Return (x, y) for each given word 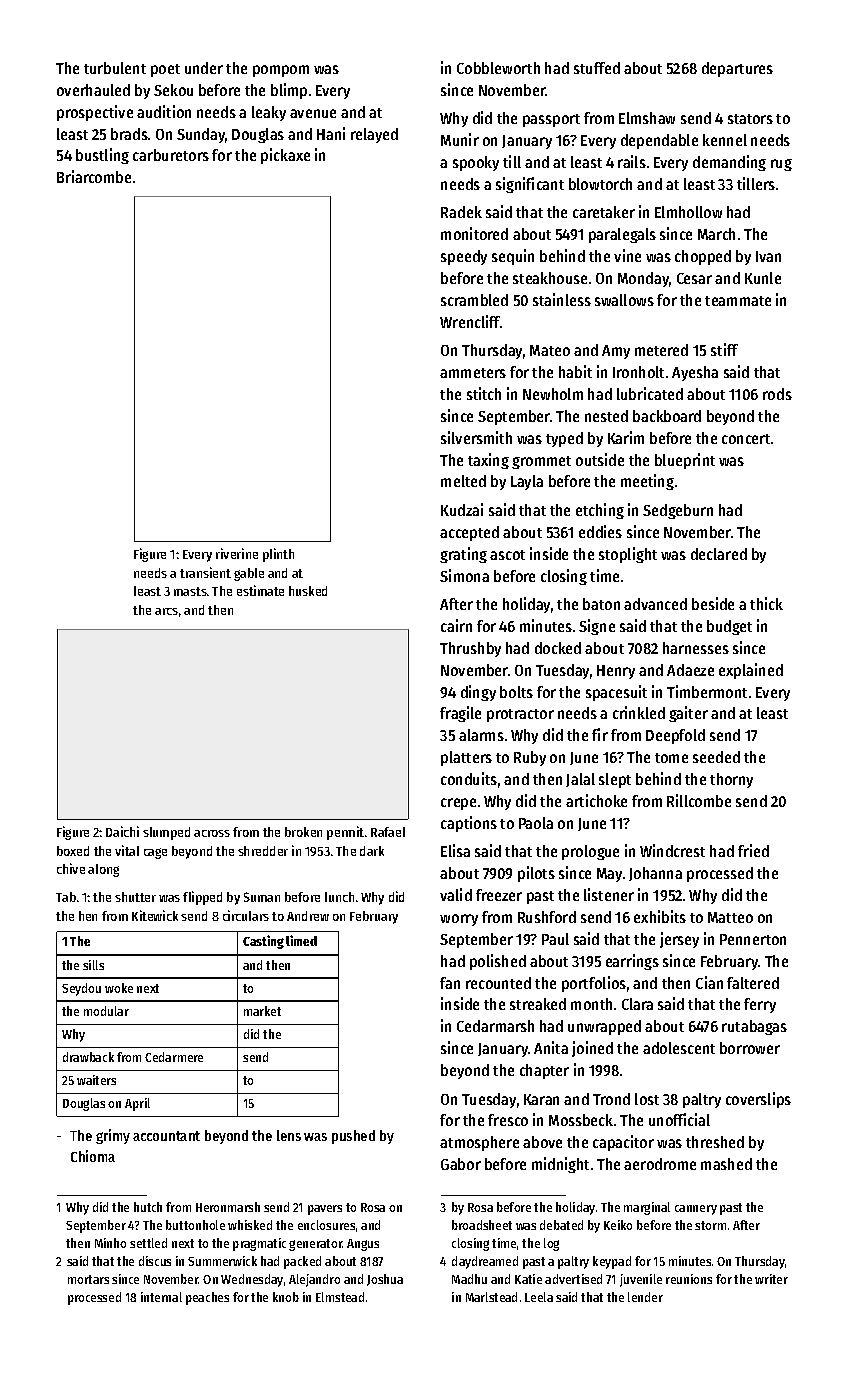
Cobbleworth (498, 68)
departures (737, 69)
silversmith (476, 437)
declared (719, 554)
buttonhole (195, 1225)
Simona (464, 575)
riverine (237, 553)
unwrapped (604, 1027)
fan (450, 983)
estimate (260, 590)
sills (93, 965)
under (204, 68)
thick (766, 603)
